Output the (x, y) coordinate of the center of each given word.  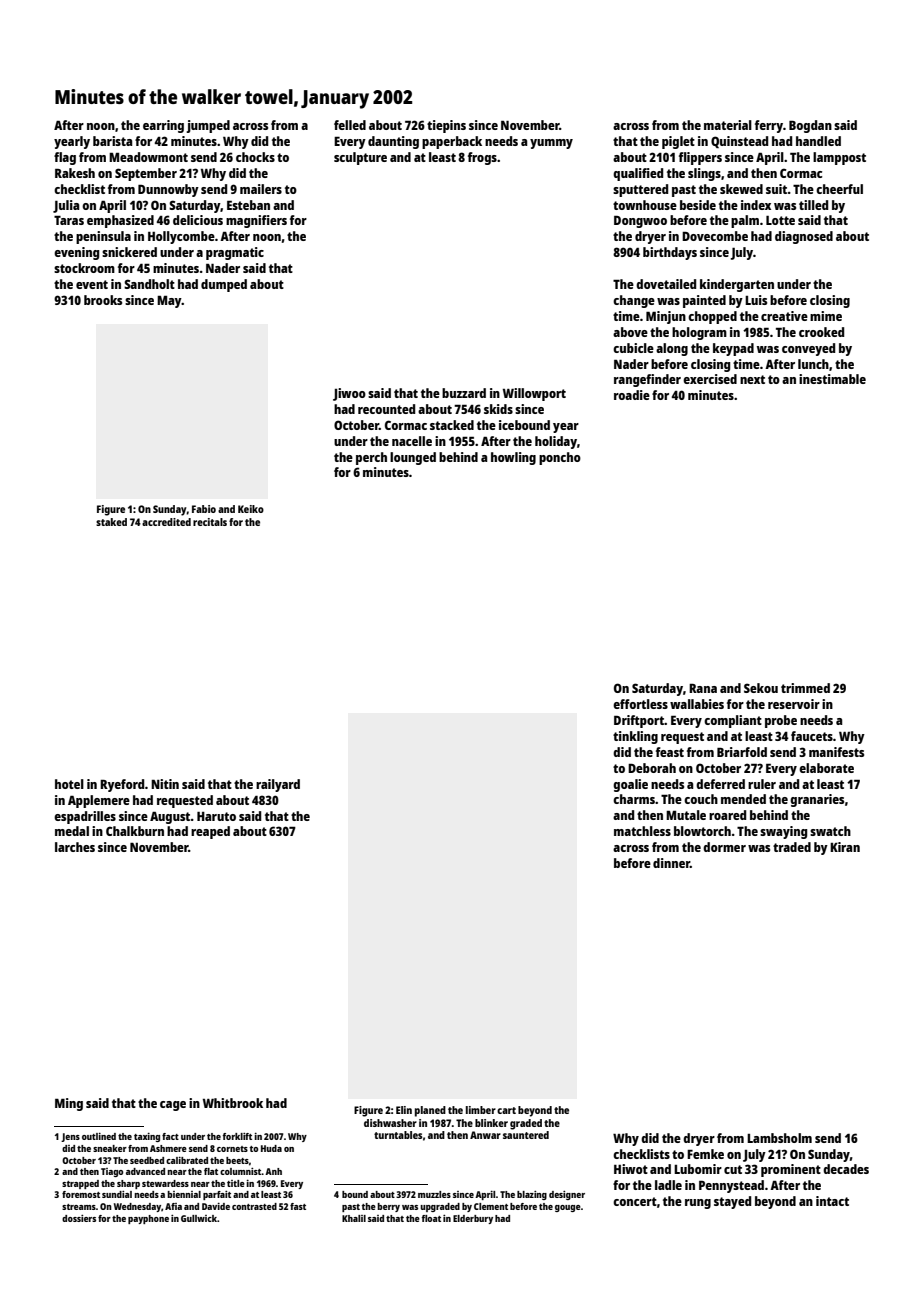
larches (75, 847)
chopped (712, 317)
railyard (278, 785)
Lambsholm (779, 1138)
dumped (224, 285)
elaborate (826, 768)
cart (506, 1110)
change (634, 301)
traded (792, 847)
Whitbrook (233, 1103)
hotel (69, 784)
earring (163, 126)
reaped (210, 832)
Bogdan (810, 126)
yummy (551, 144)
